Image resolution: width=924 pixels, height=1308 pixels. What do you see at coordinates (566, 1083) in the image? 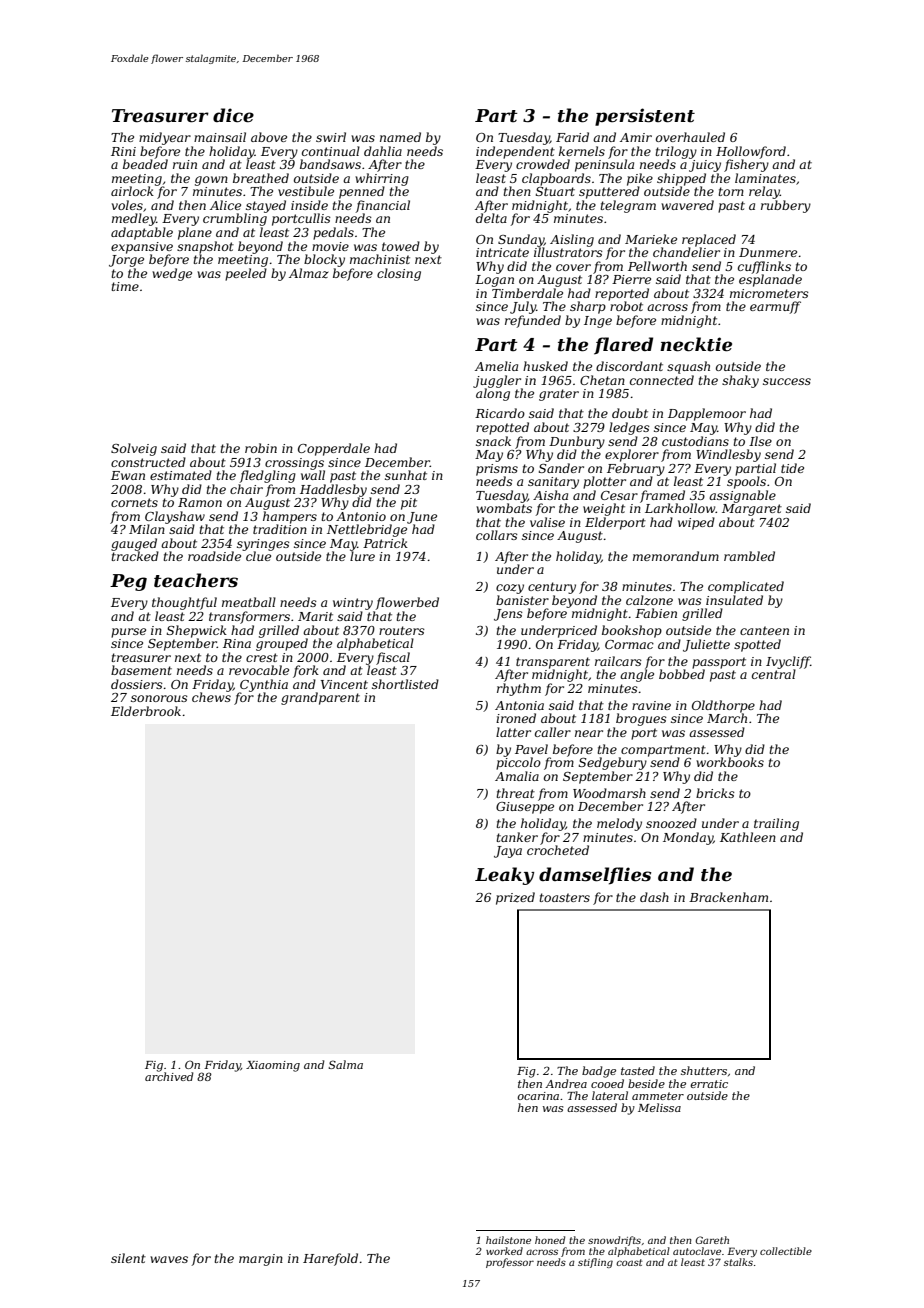
I see `Andrea` at bounding box center [566, 1083].
